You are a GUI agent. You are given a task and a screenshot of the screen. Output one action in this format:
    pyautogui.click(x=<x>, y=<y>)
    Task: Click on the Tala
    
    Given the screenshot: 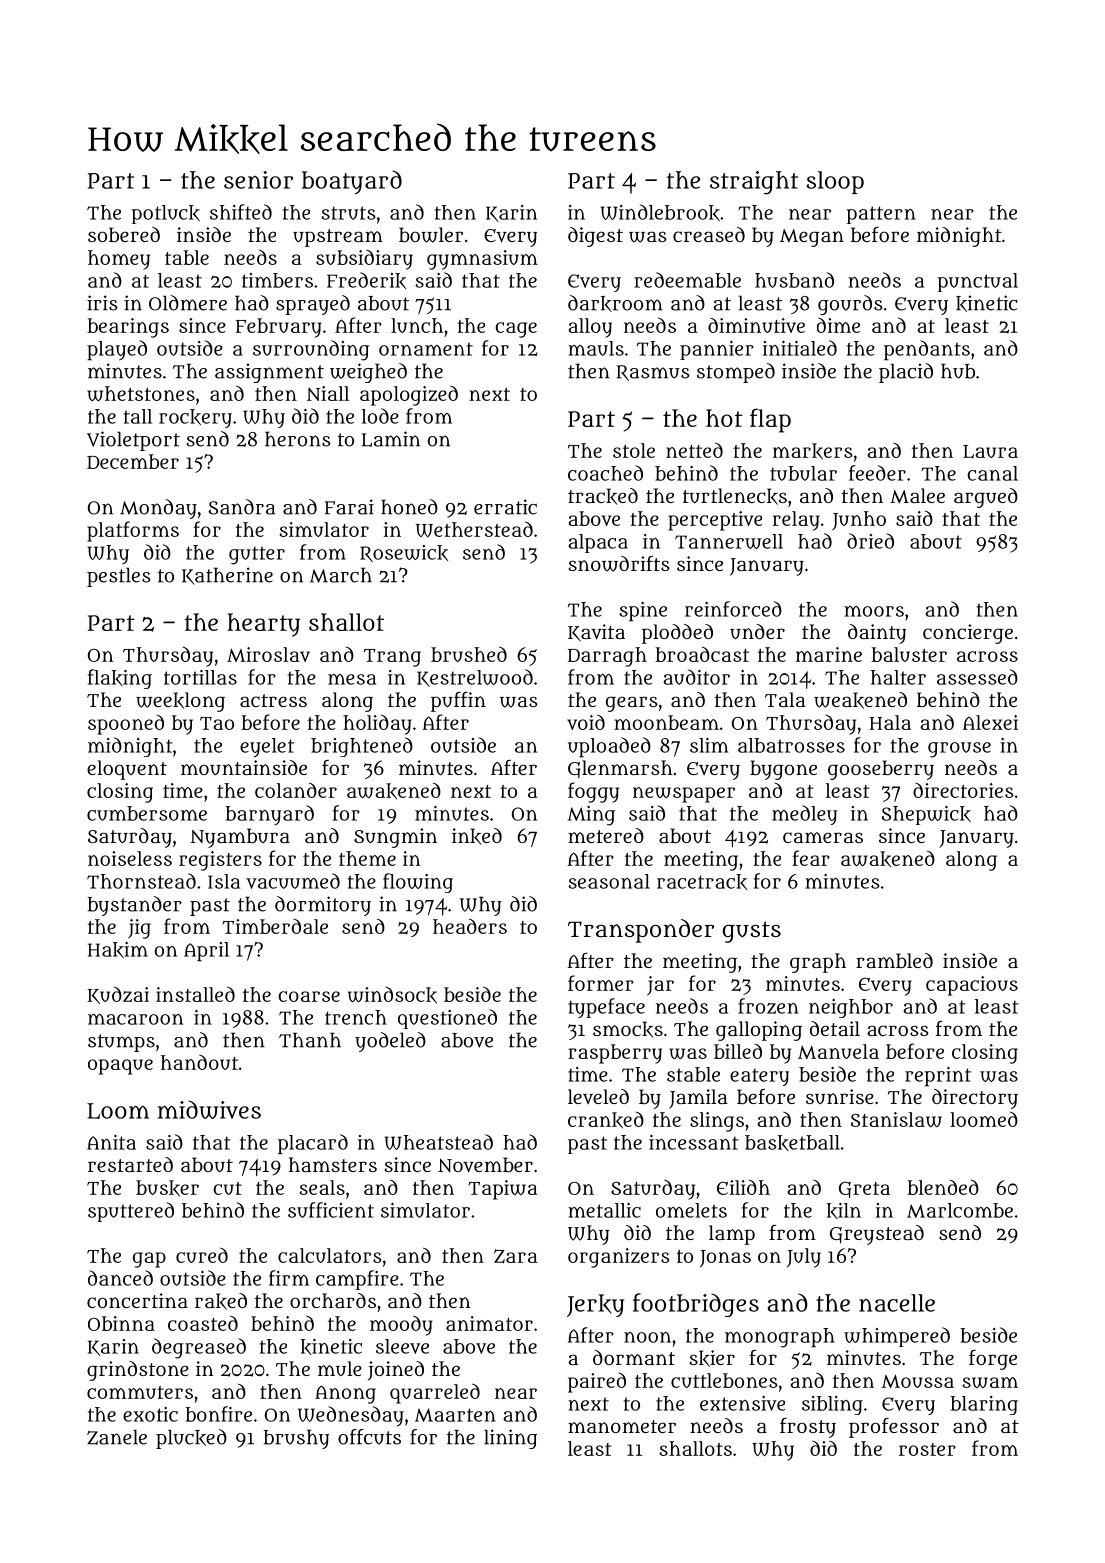 What is the action you would take?
    pyautogui.click(x=785, y=699)
